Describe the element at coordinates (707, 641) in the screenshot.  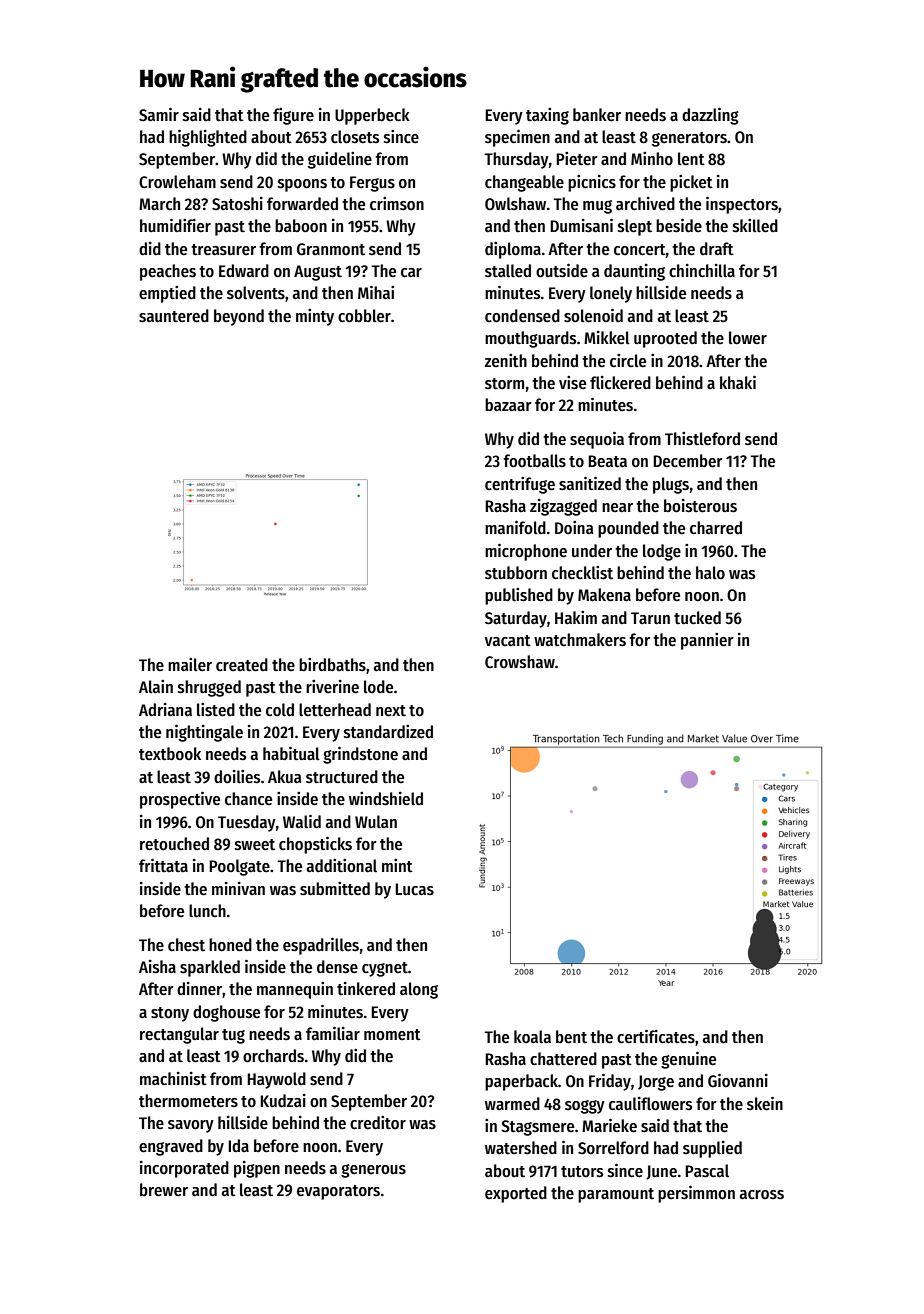
I see `pannier` at that location.
